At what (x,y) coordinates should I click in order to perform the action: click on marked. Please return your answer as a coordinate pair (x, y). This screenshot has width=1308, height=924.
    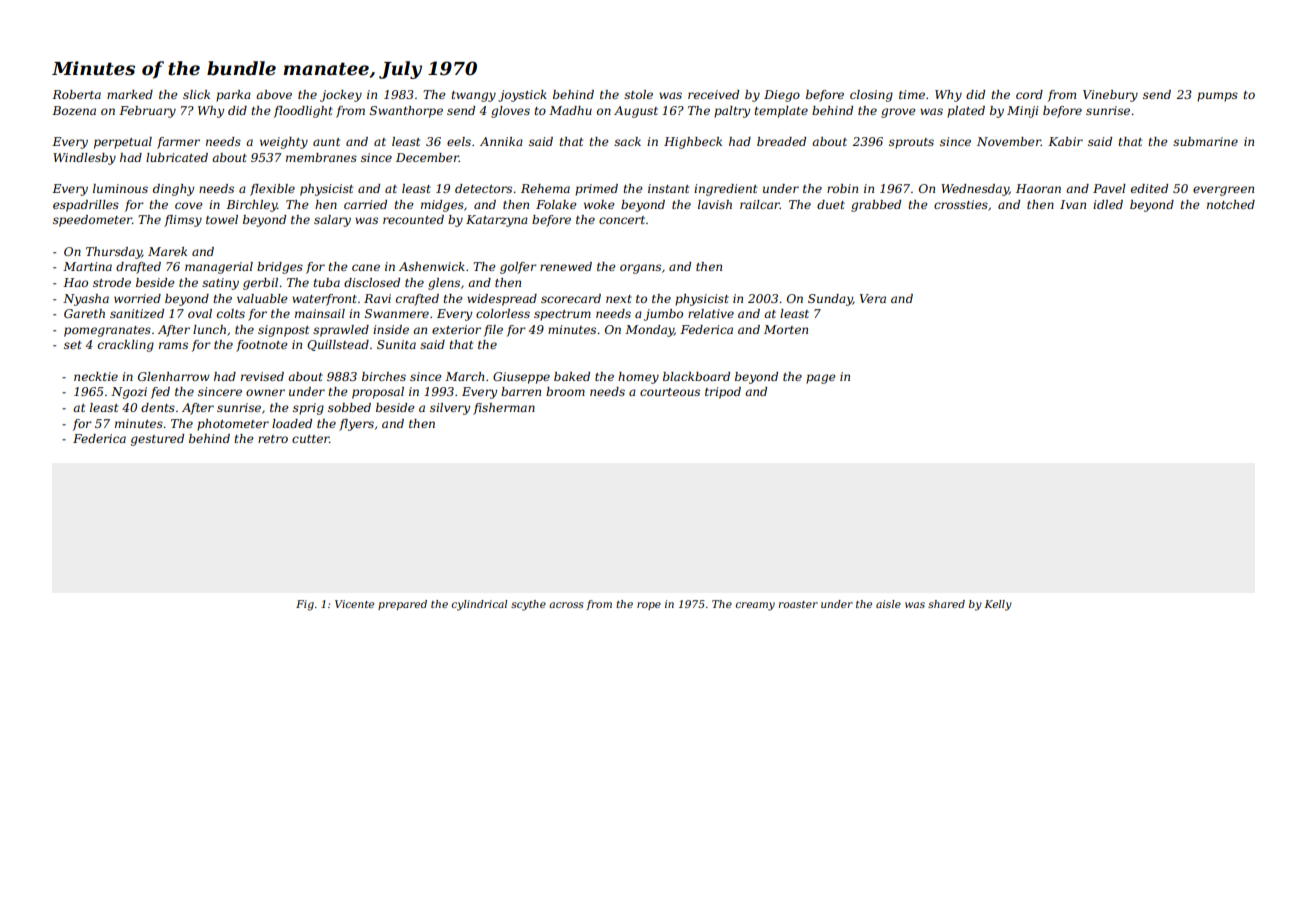
    Looking at the image, I should click on (130, 94).
